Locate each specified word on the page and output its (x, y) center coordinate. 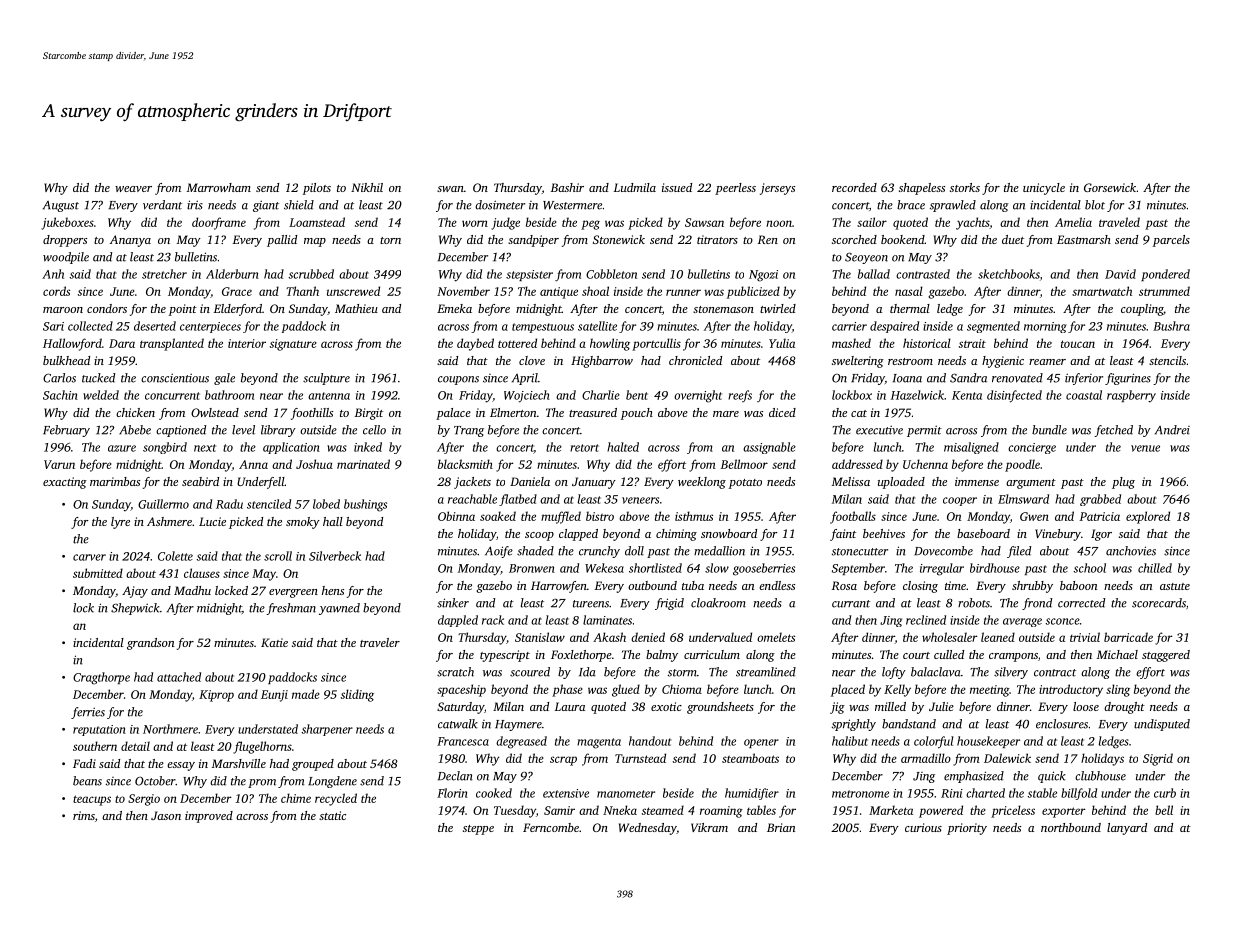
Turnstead (640, 758)
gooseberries (764, 569)
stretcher (164, 274)
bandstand (909, 724)
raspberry (1131, 396)
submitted (98, 573)
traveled (1119, 222)
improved (209, 817)
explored (1148, 517)
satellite (597, 326)
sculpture (326, 379)
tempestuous (543, 328)
